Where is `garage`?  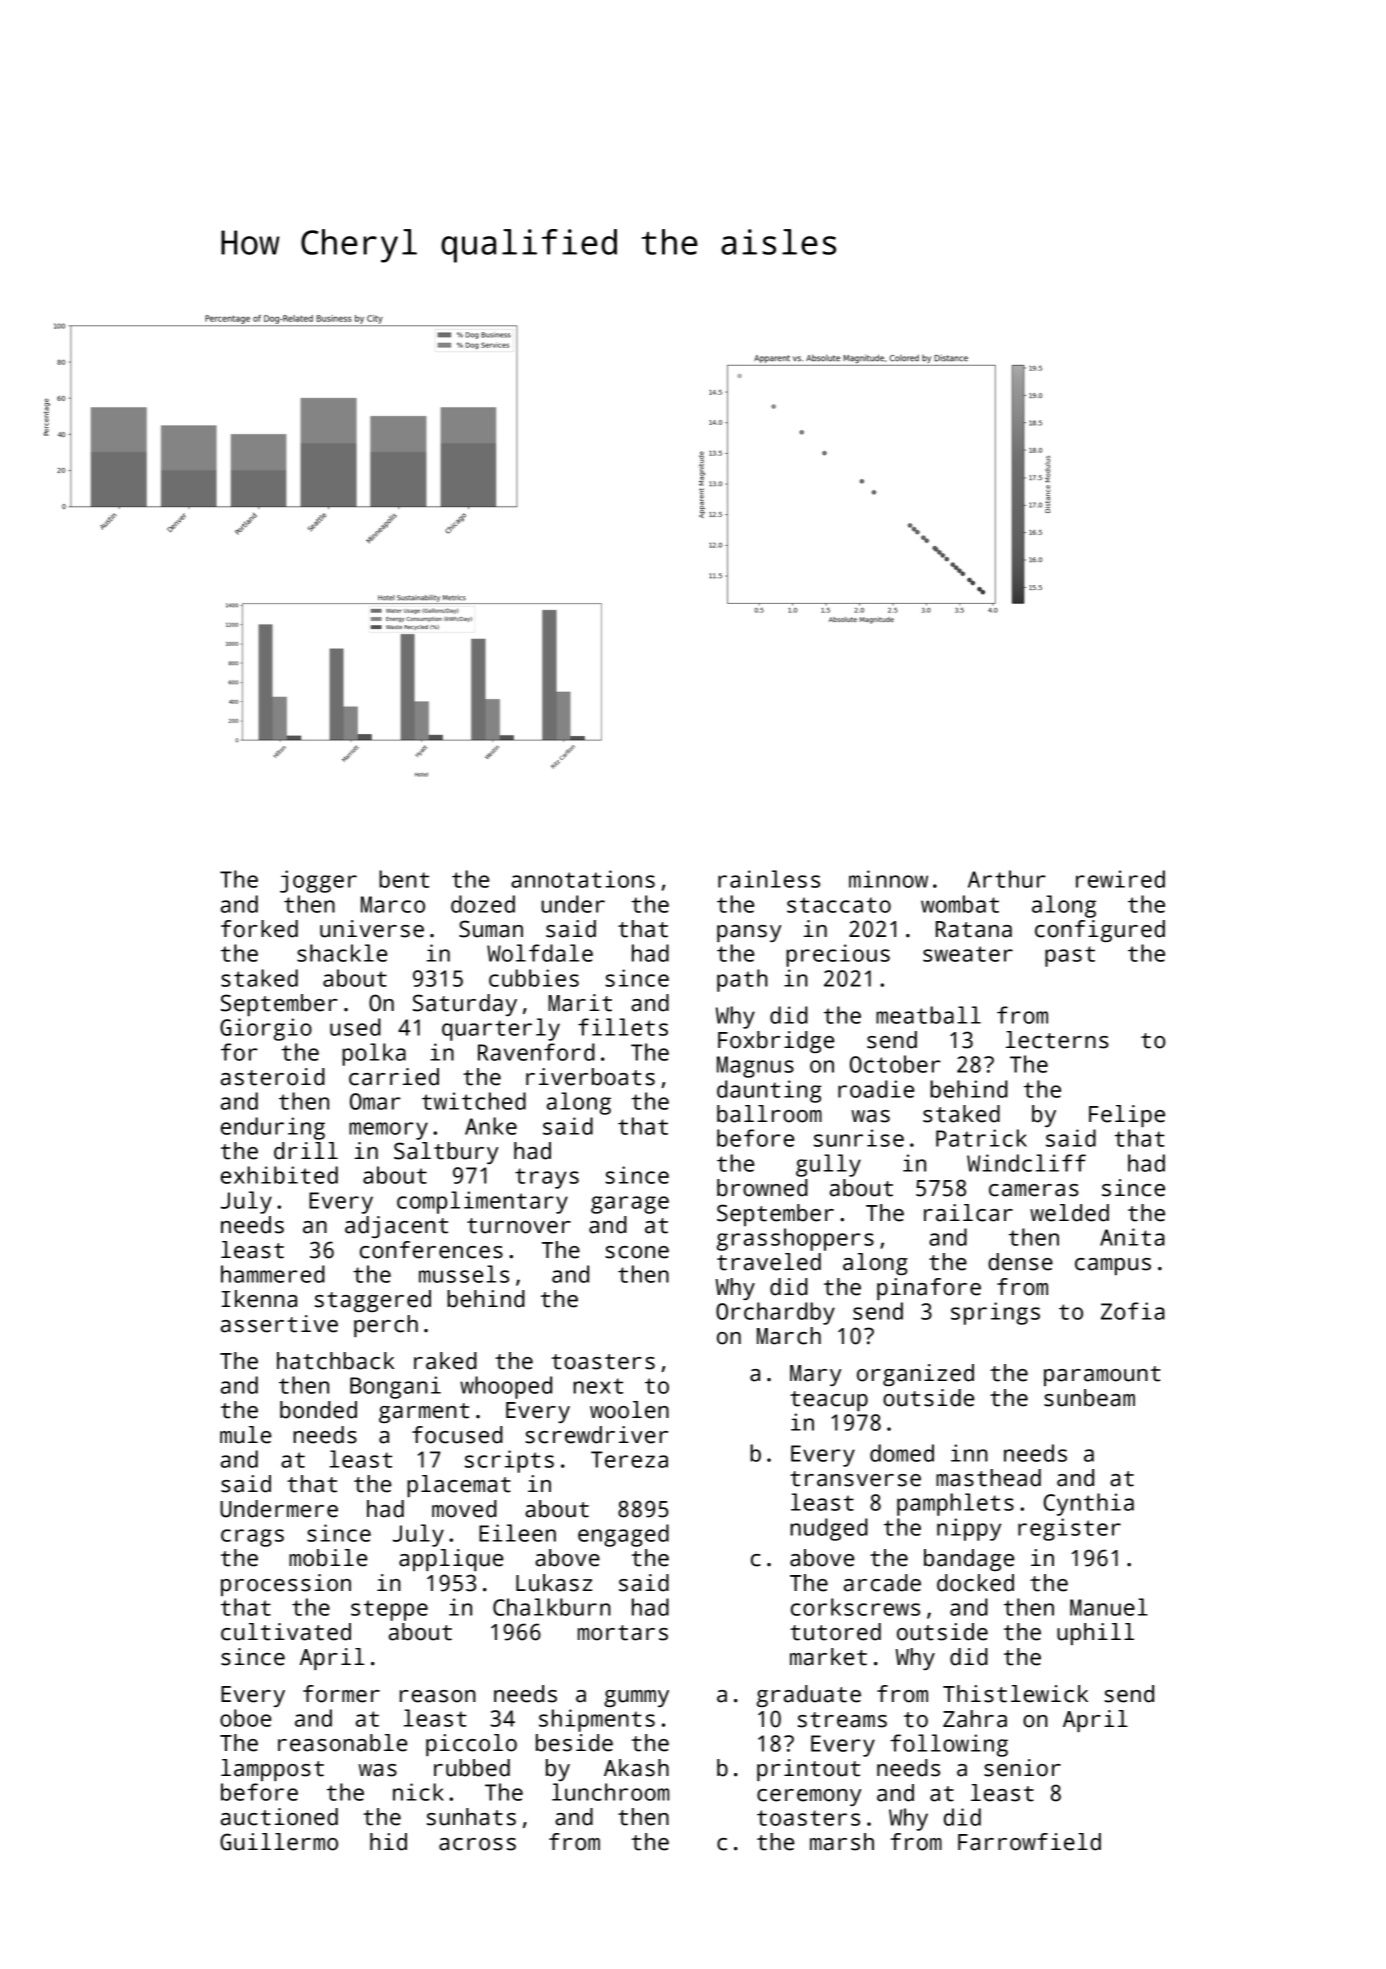 garage is located at coordinates (630, 1205).
